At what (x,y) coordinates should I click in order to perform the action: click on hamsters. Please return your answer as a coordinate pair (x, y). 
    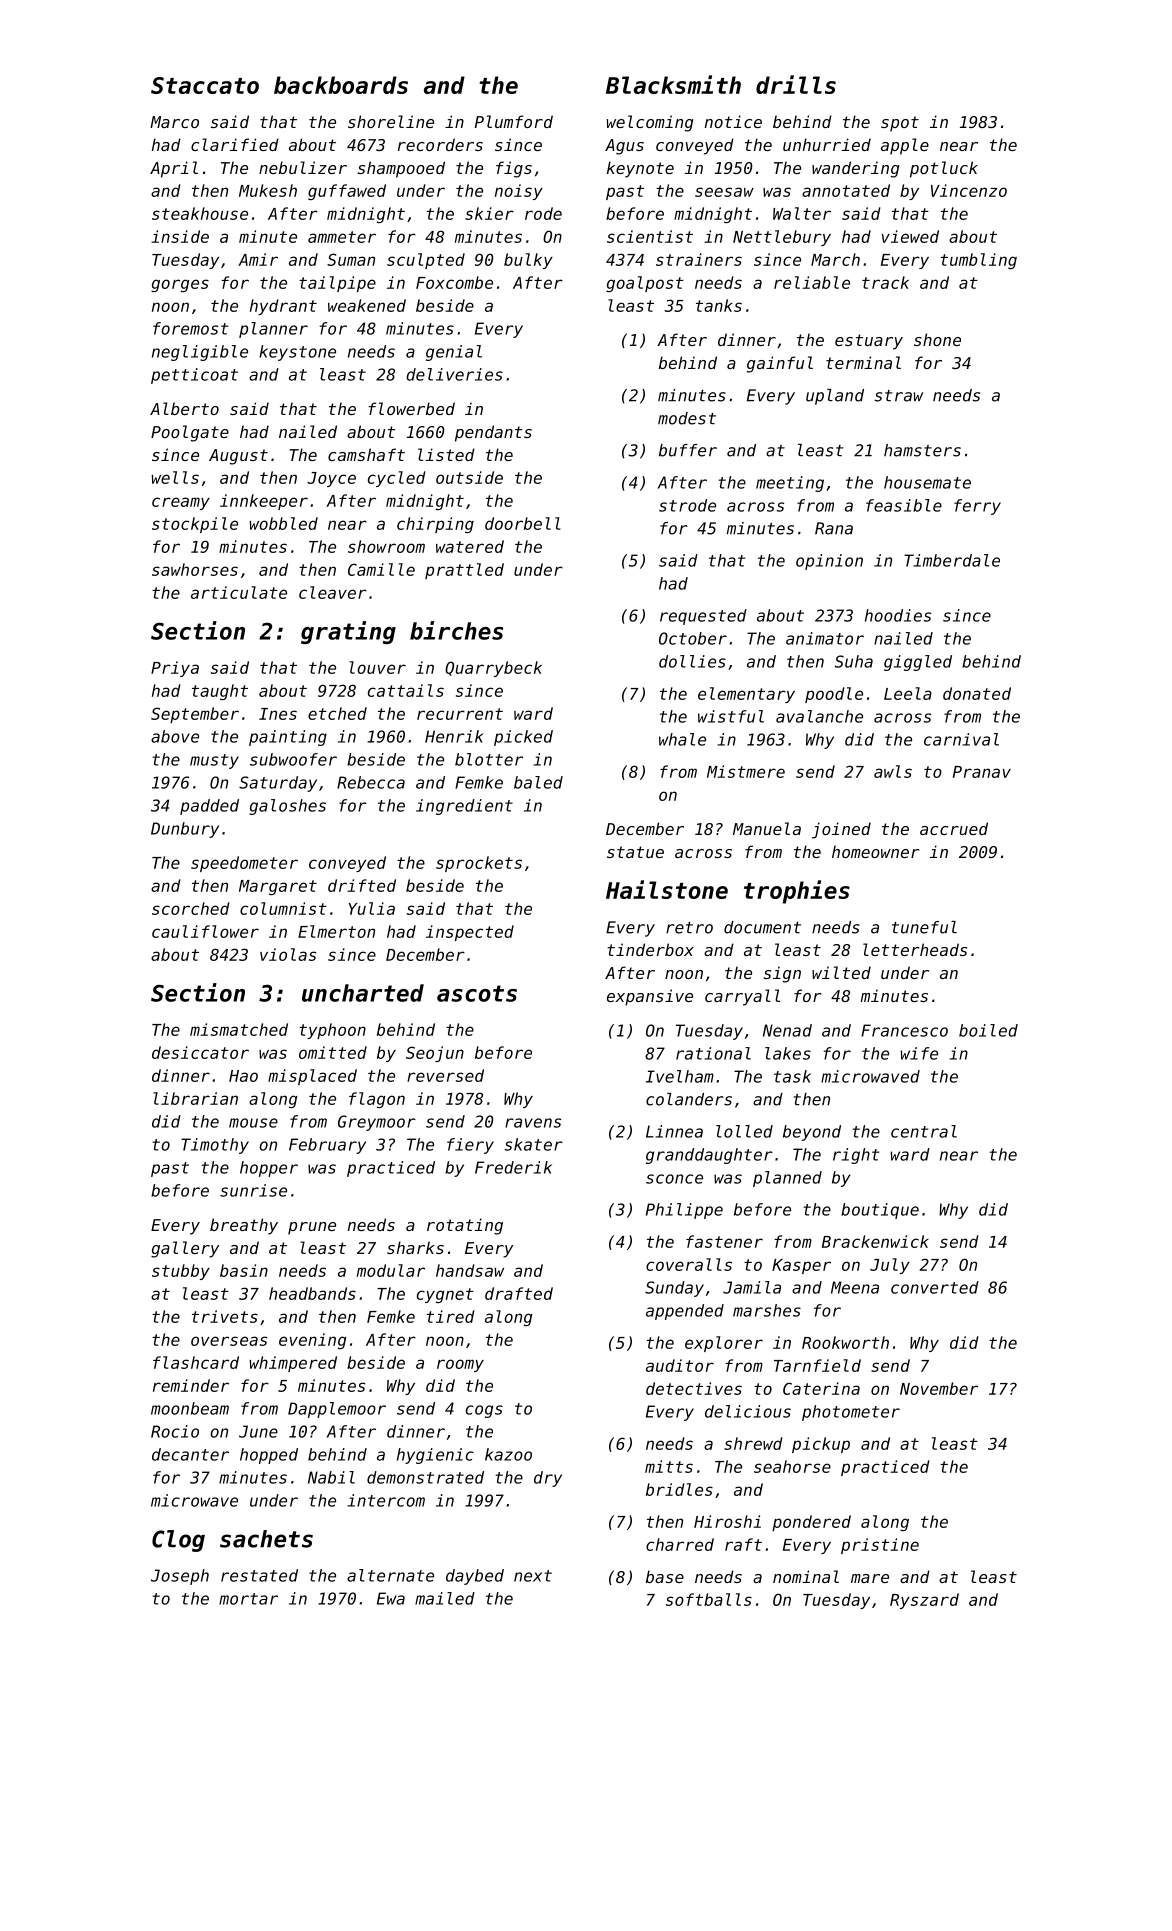
    Looking at the image, I should click on (922, 450).
